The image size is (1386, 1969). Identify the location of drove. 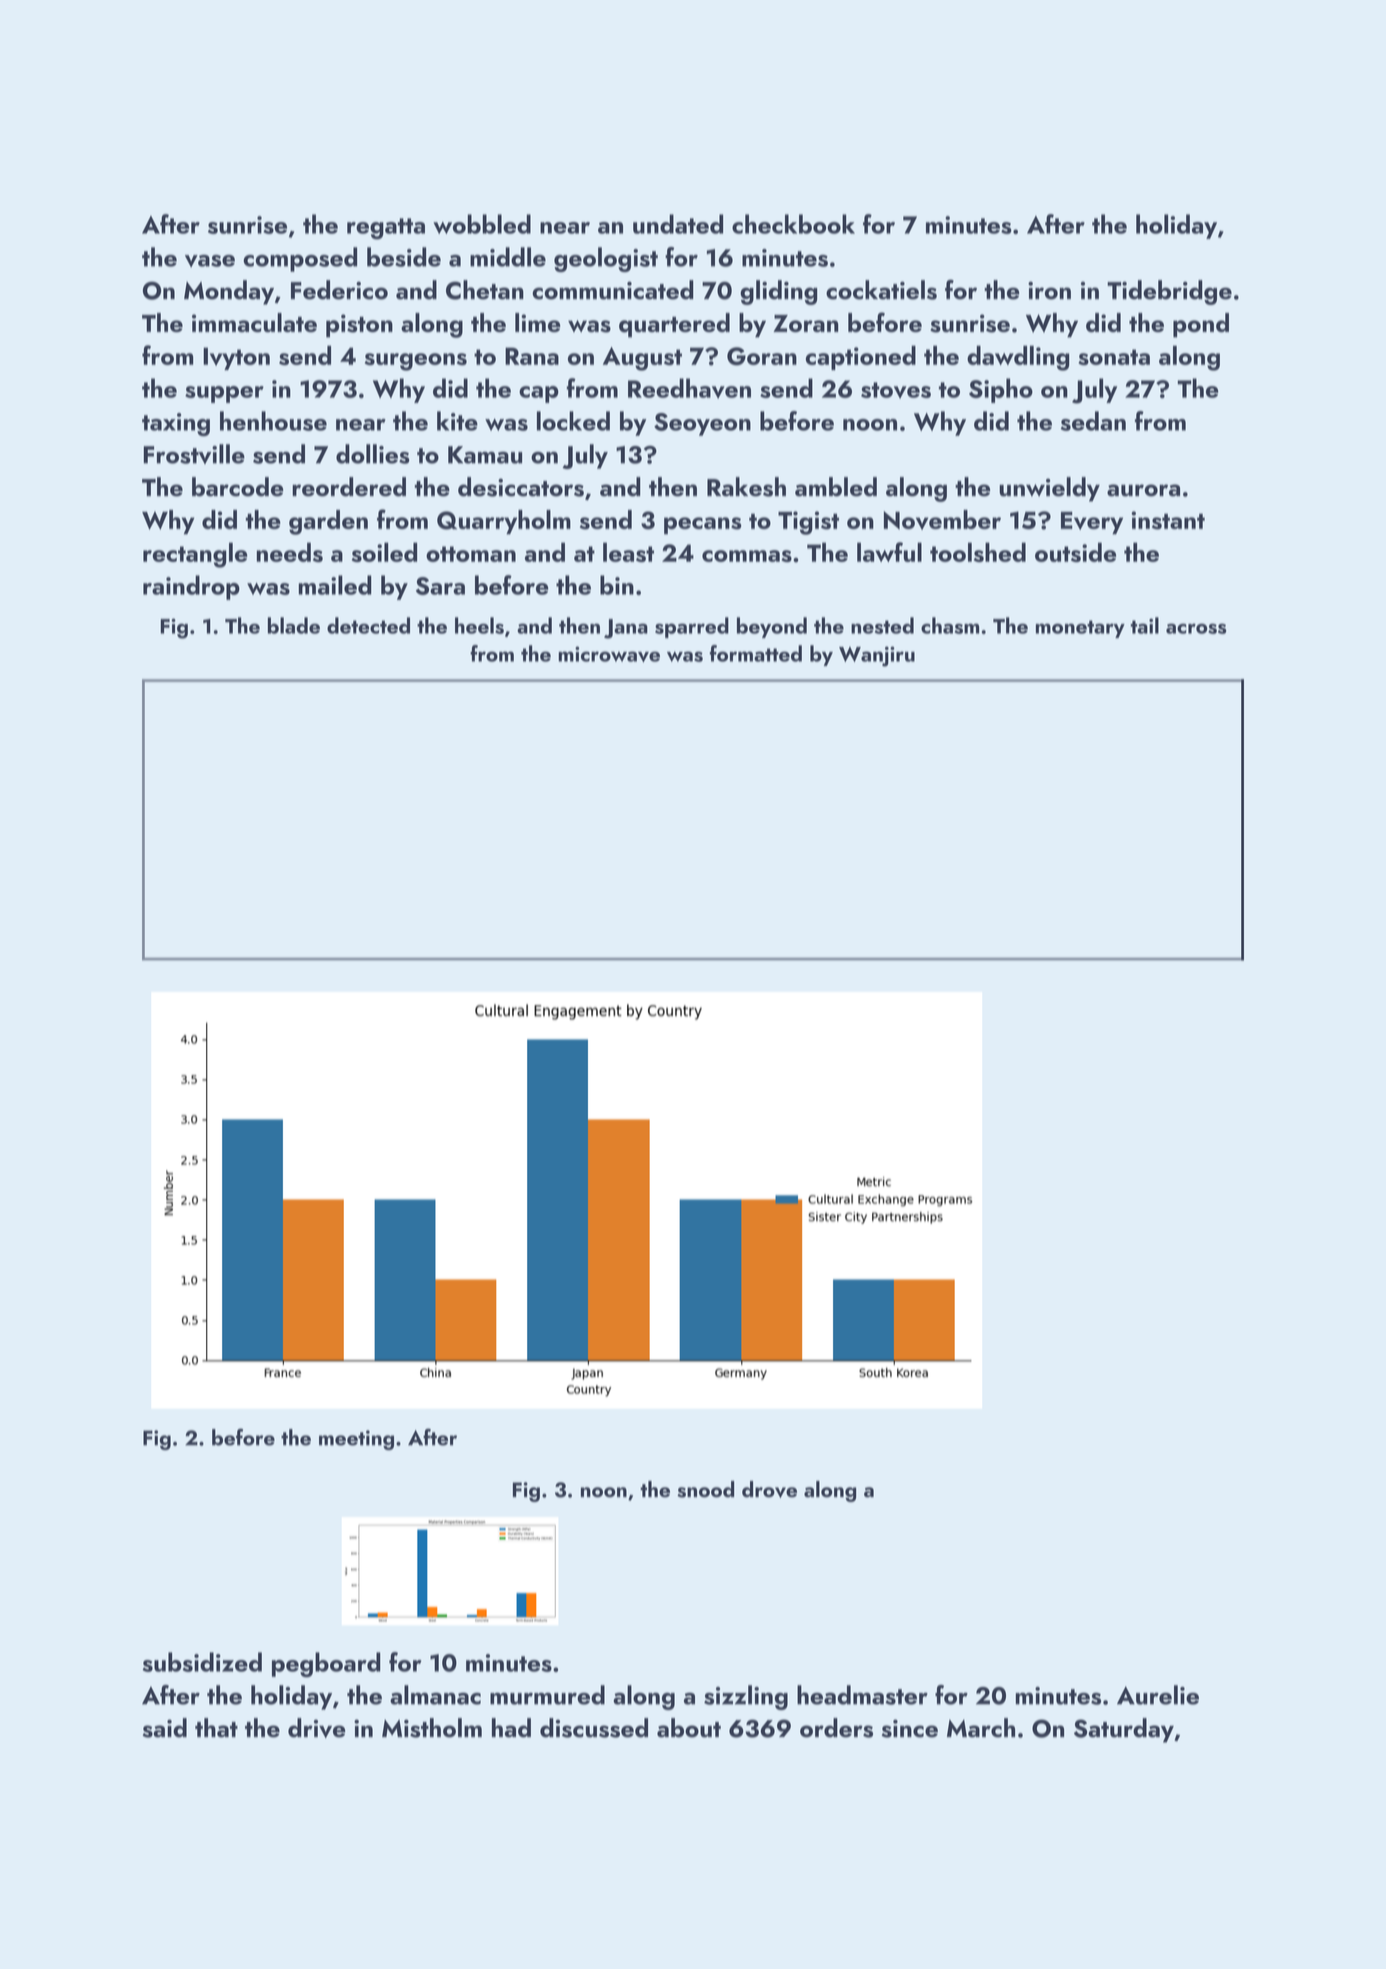
(769, 1489).
